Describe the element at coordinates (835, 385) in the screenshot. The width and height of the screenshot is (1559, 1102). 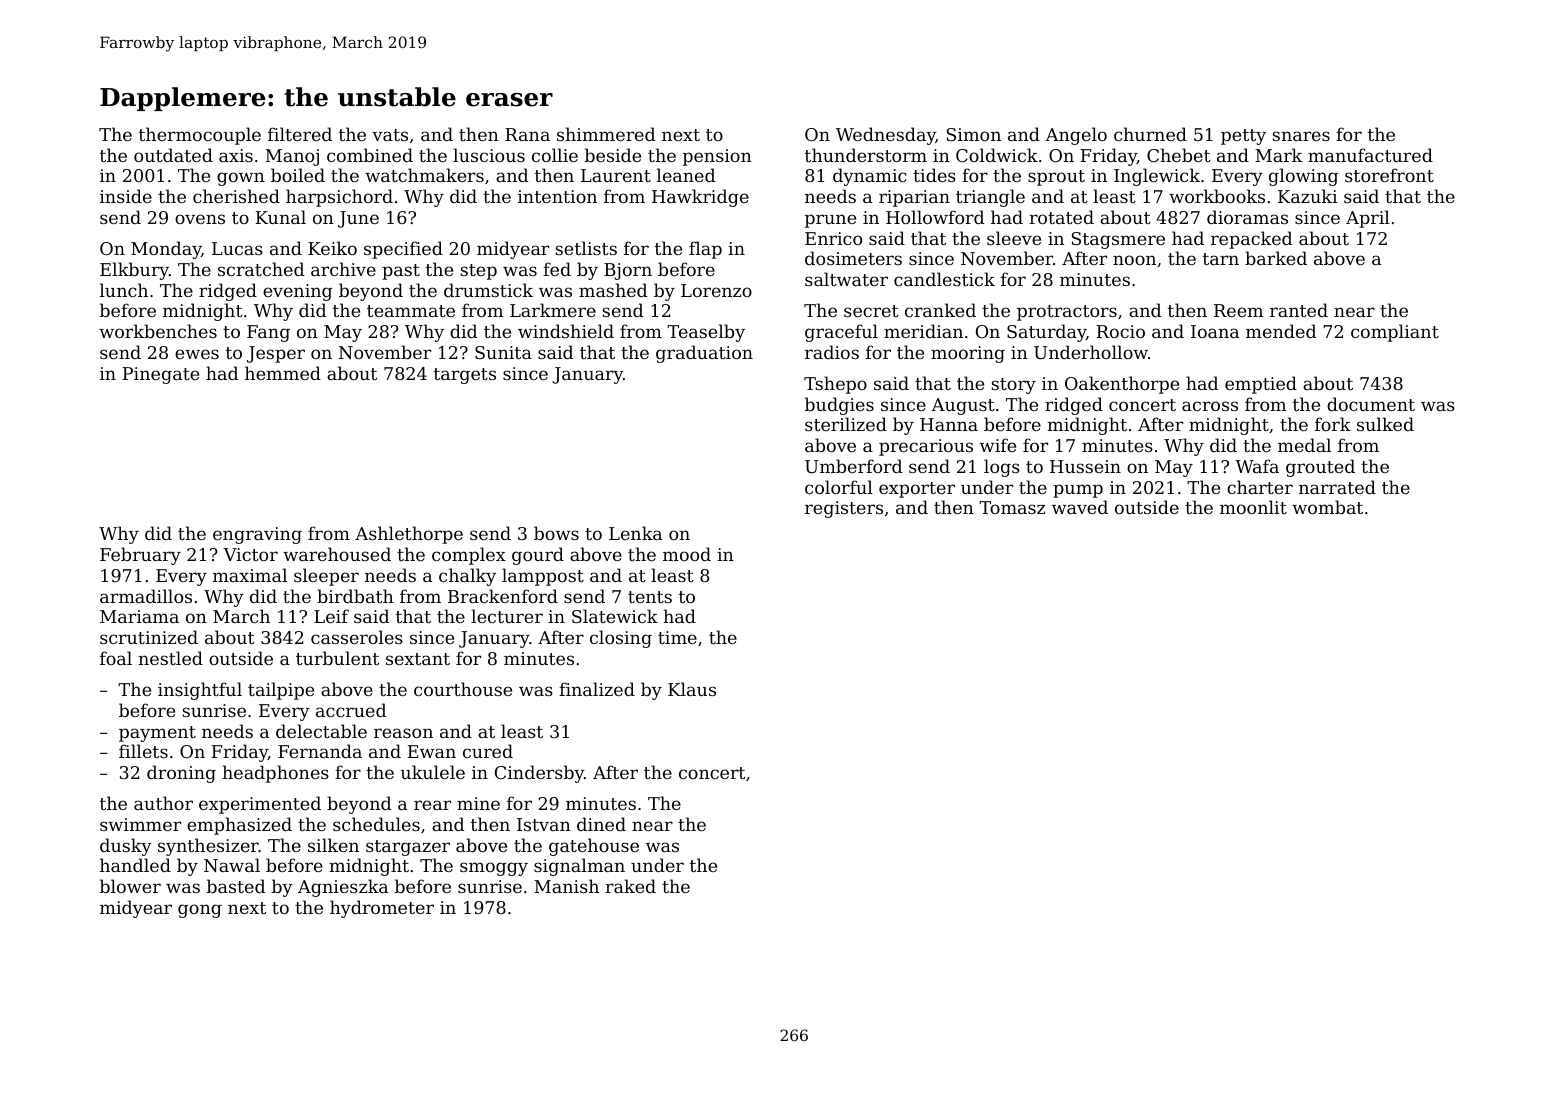
I see `Tshepo` at that location.
